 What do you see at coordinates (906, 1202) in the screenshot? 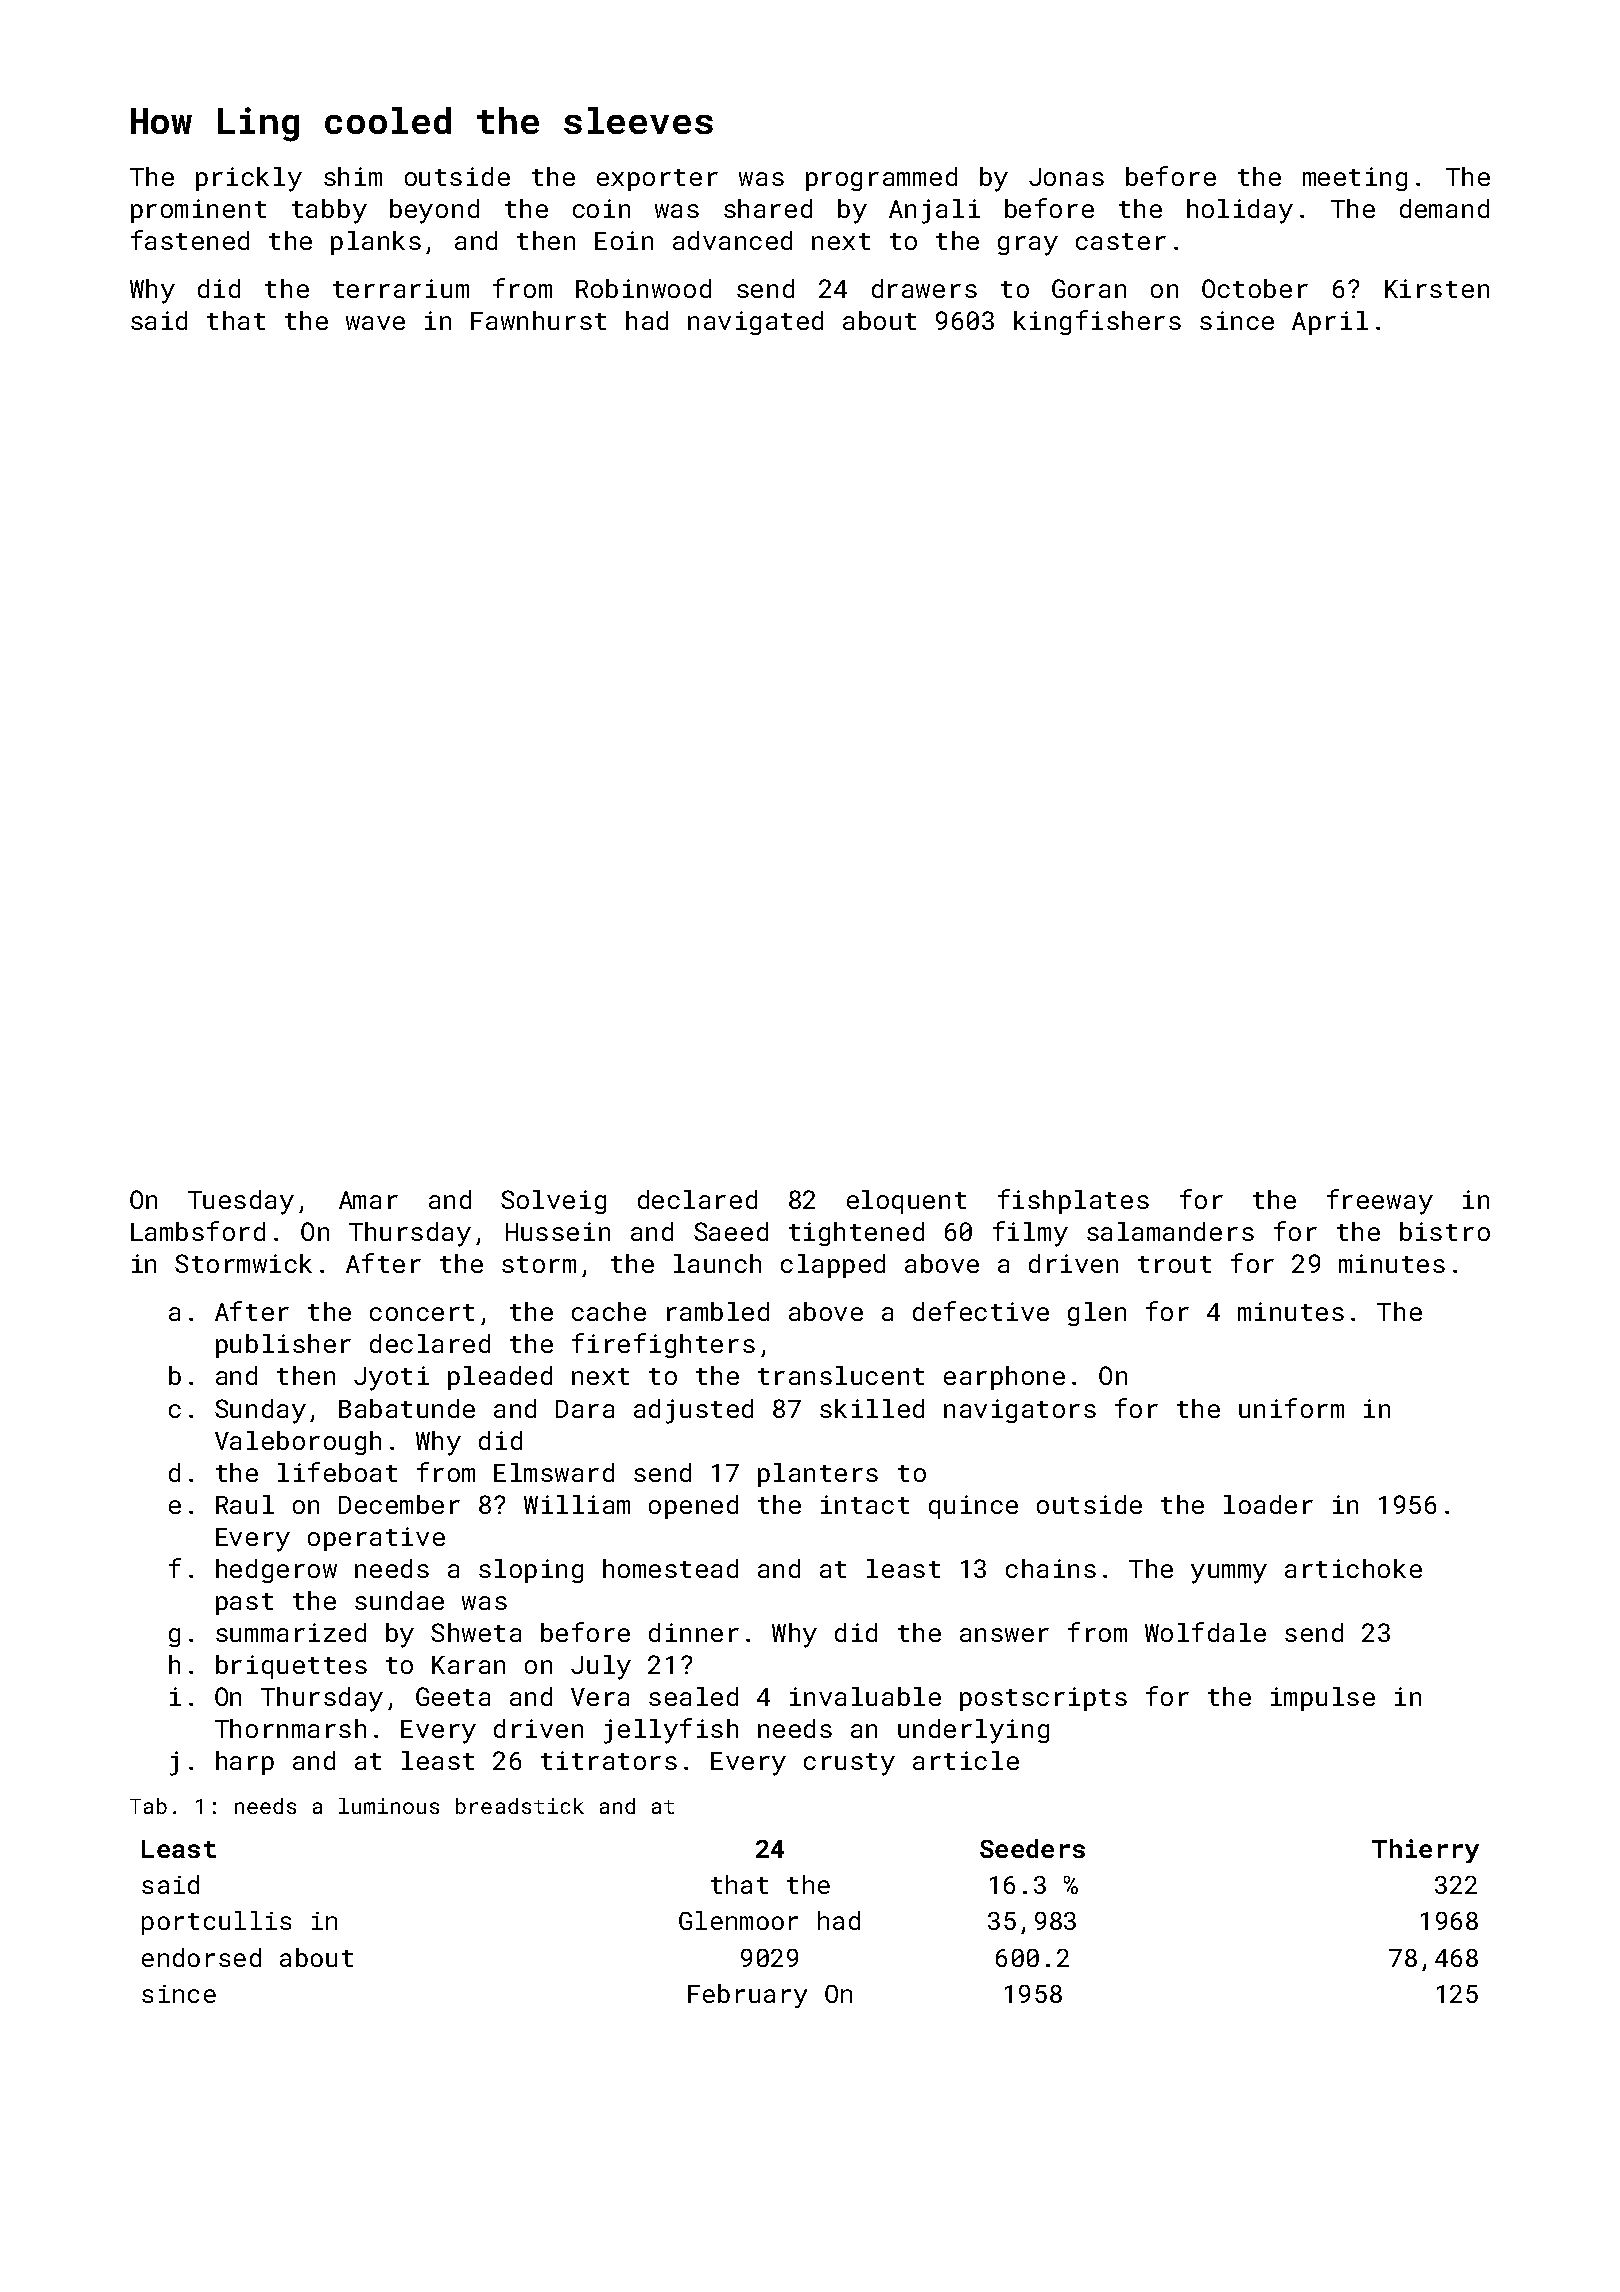
I see `eloquent` at bounding box center [906, 1202].
